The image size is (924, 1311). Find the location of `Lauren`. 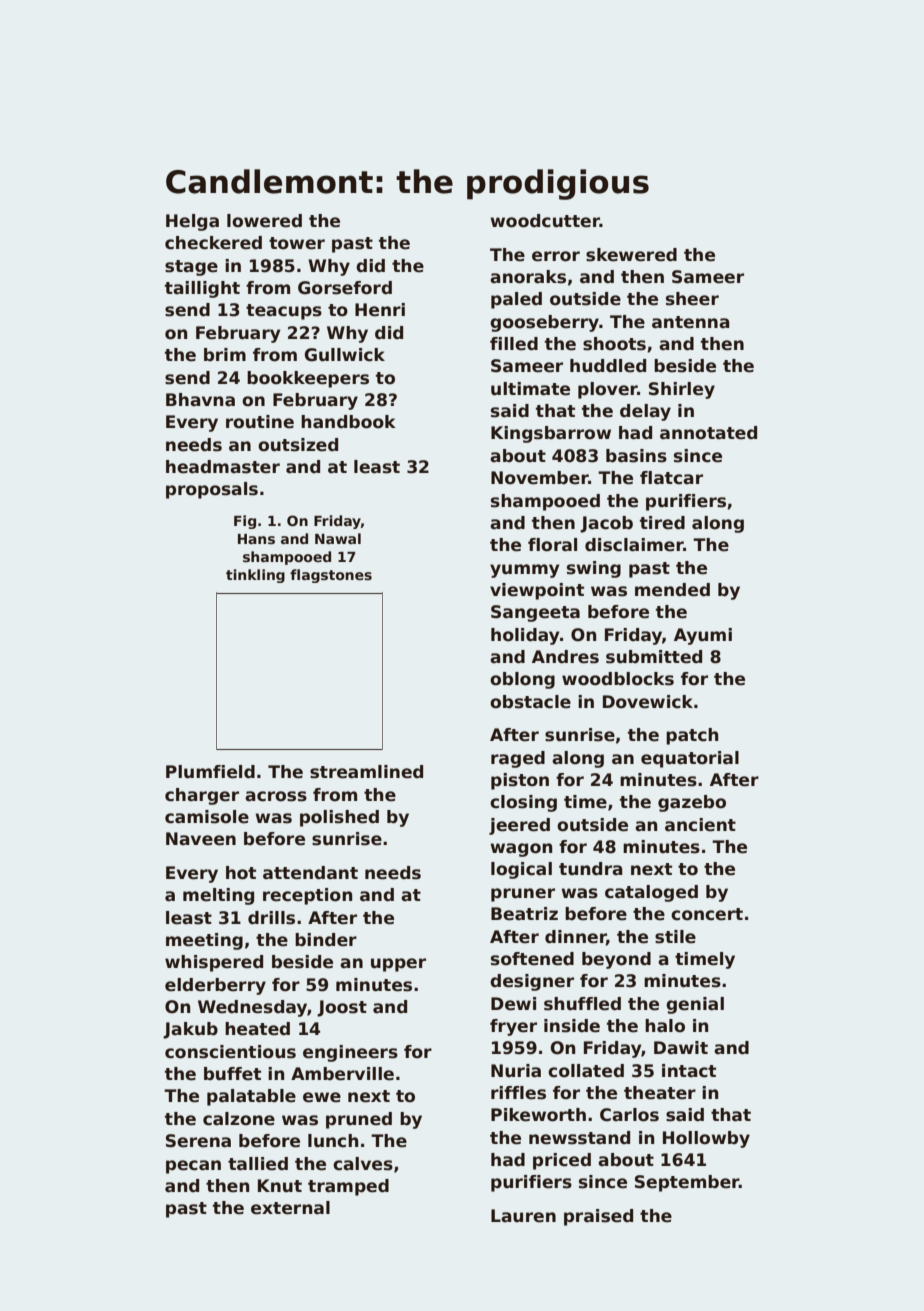

Lauren is located at coordinates (523, 1216).
